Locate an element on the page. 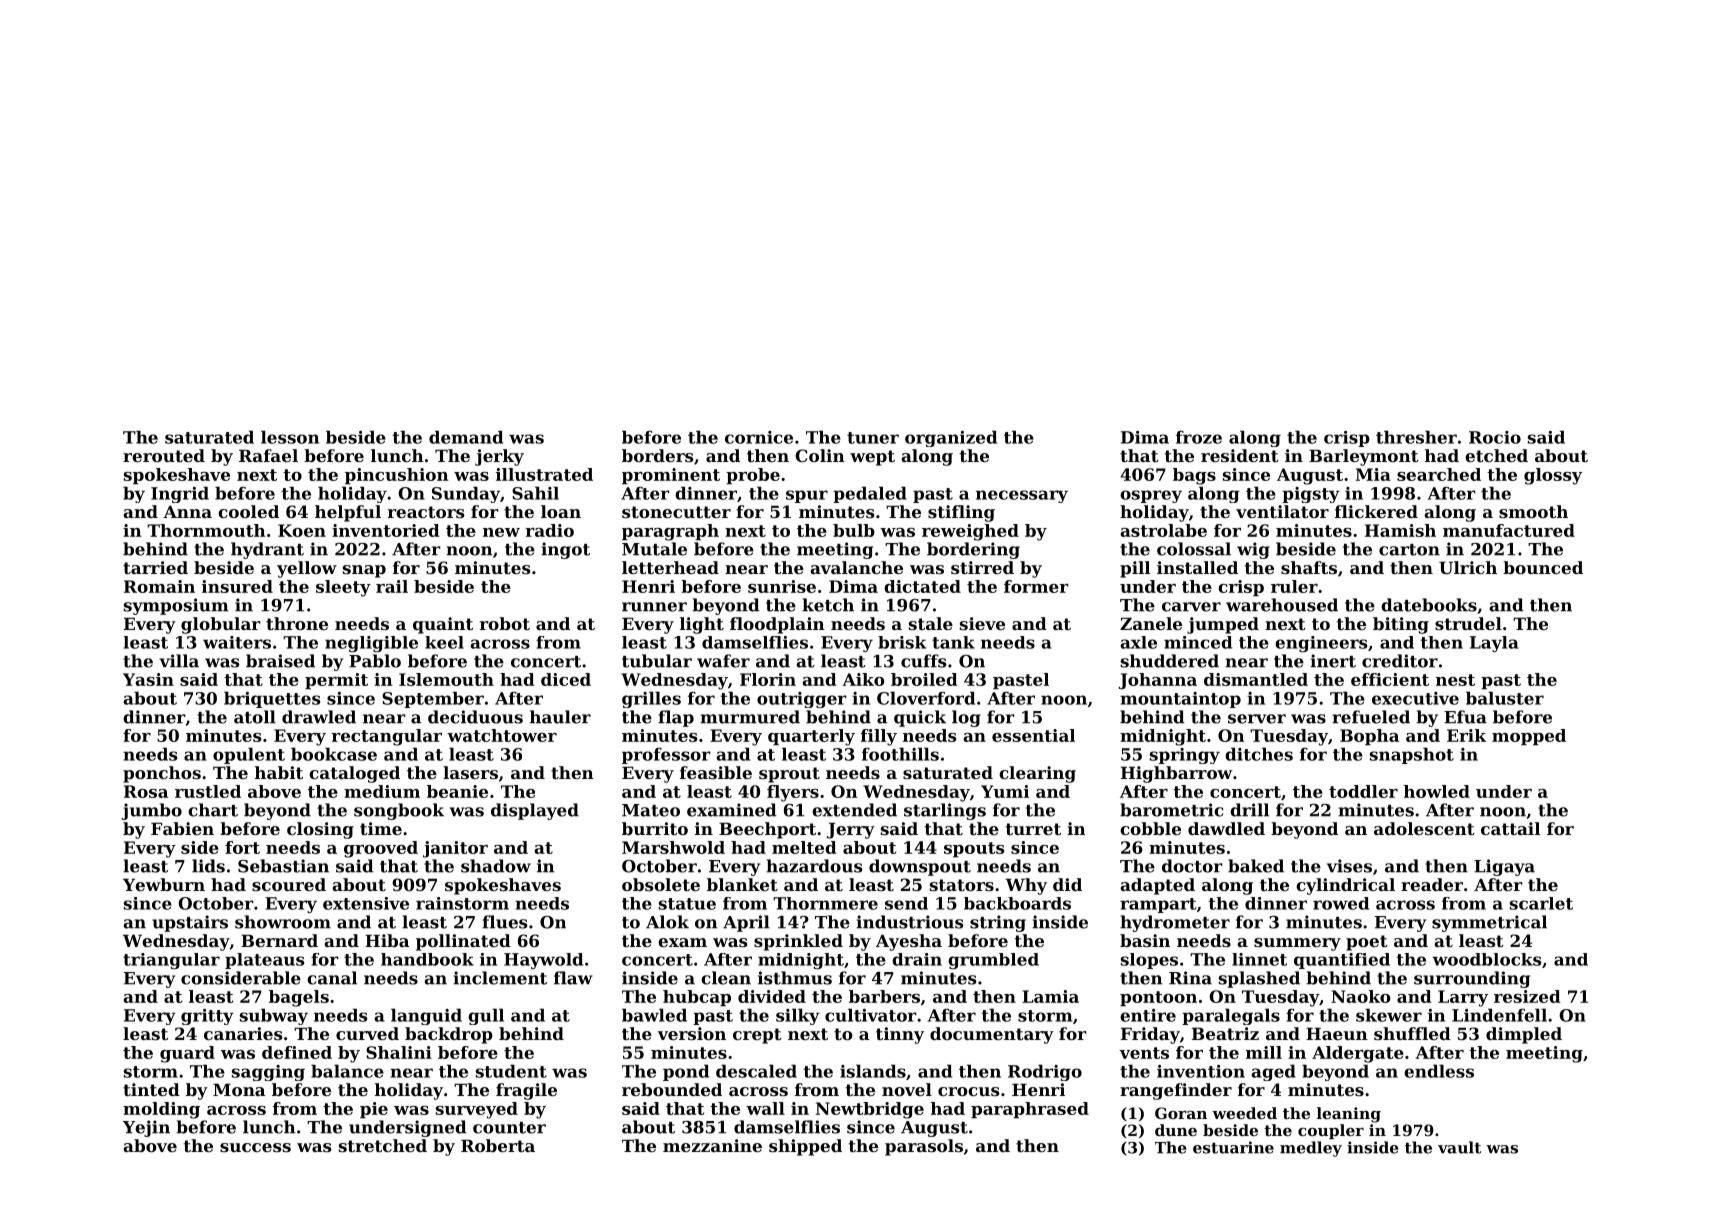 This page has width=1715, height=1212. foothills is located at coordinates (900, 754).
